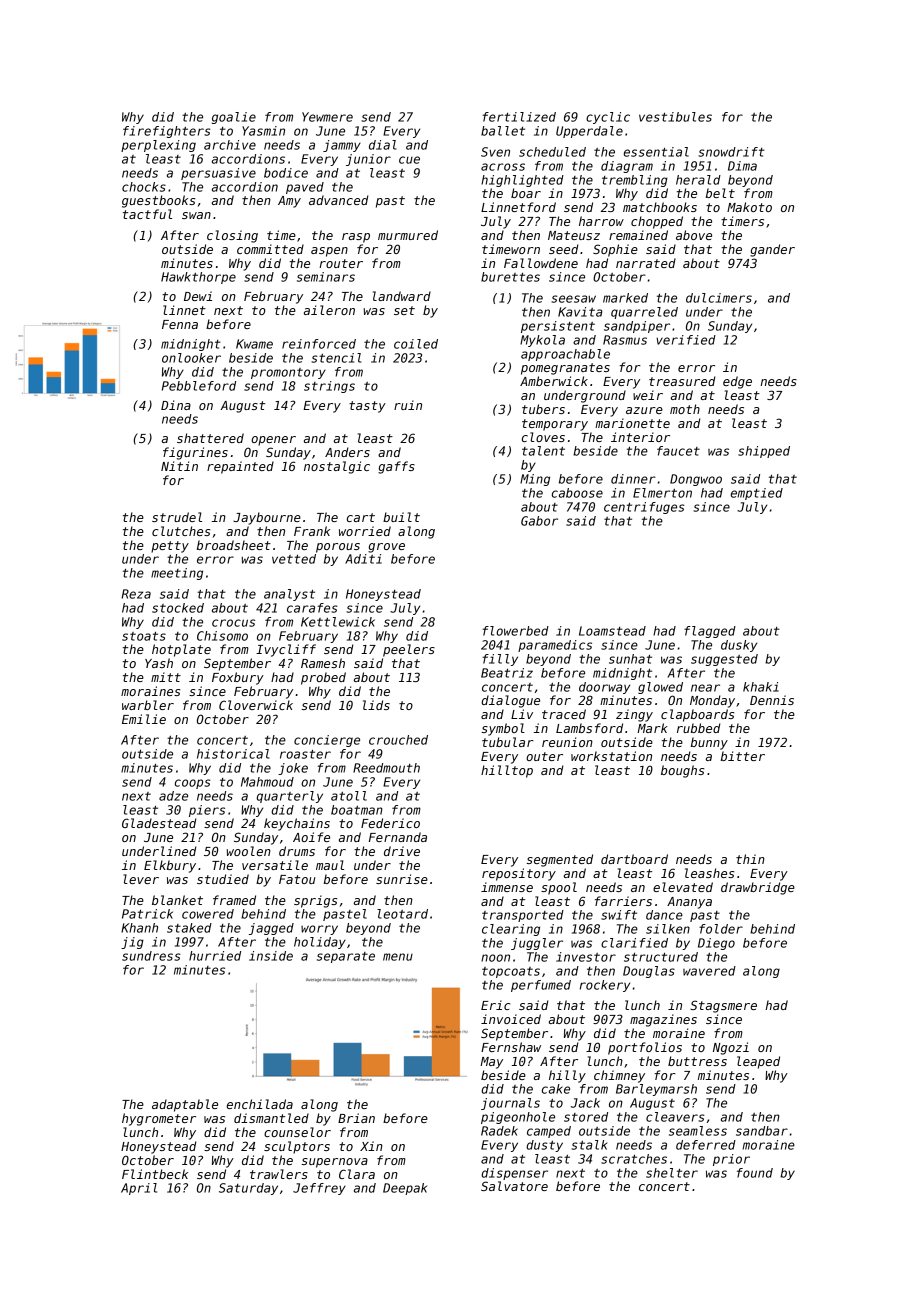  I want to click on Khanh, so click(139, 928).
